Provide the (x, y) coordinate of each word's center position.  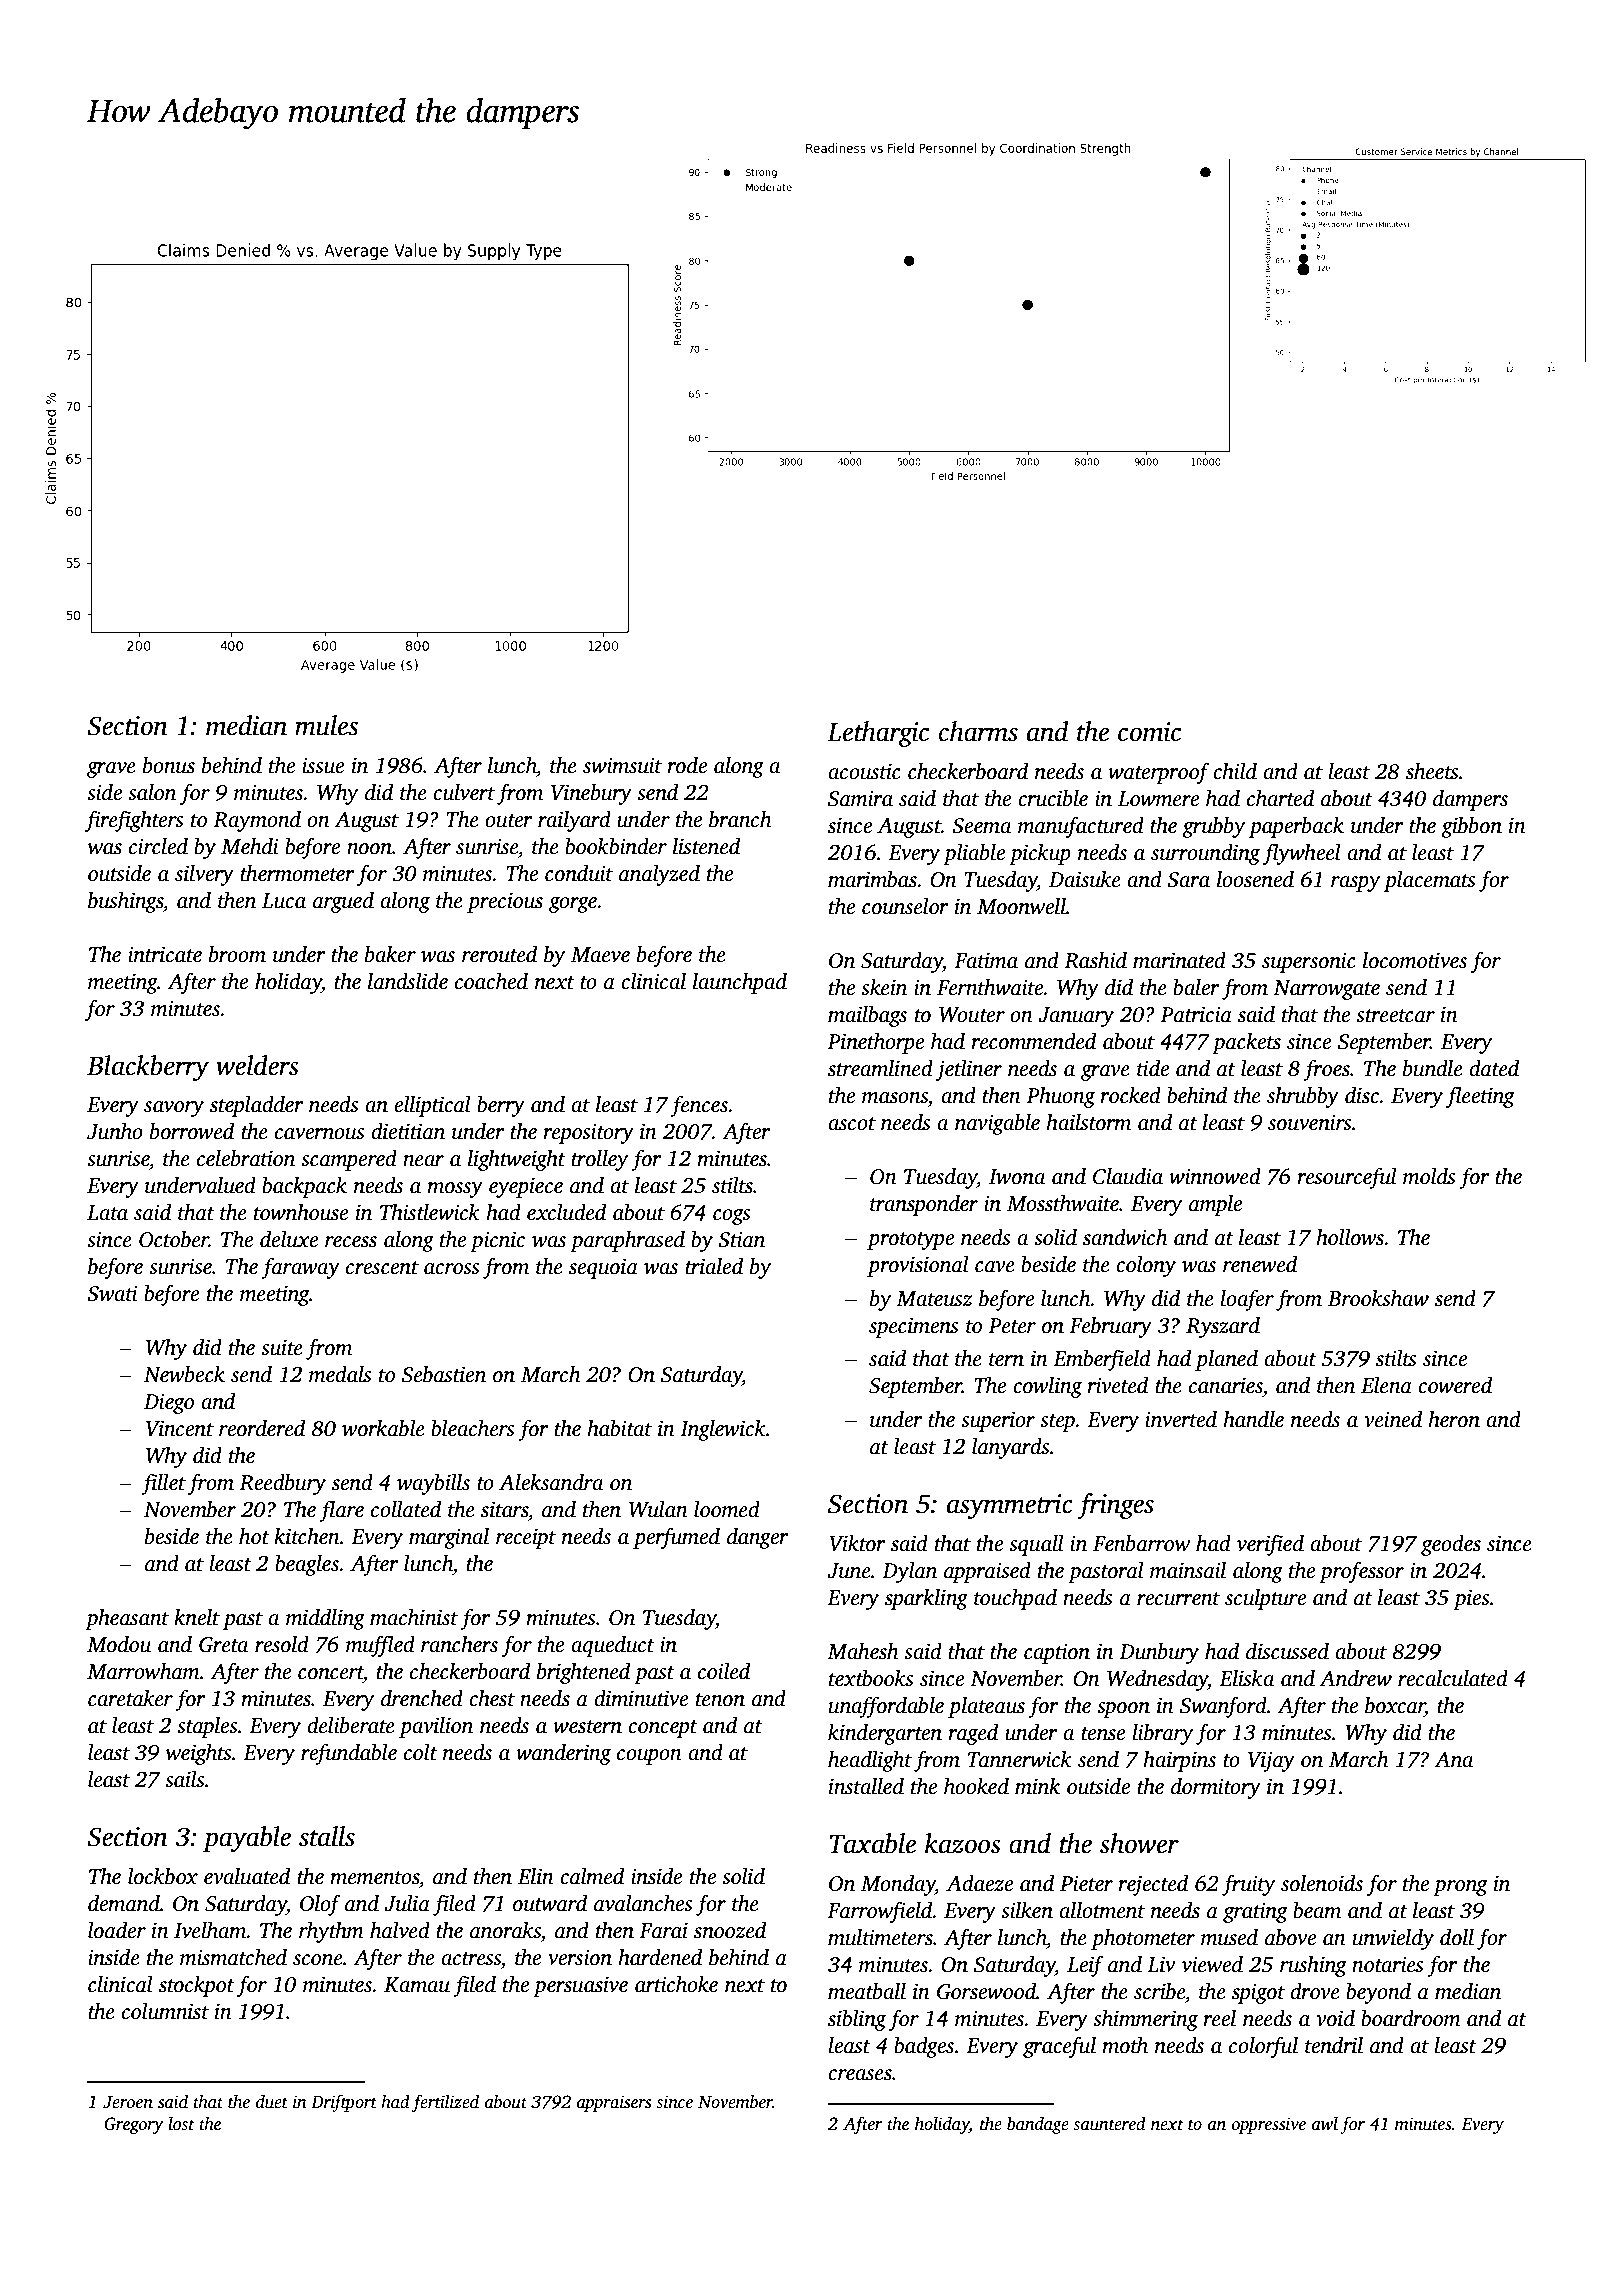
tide (1153, 1068)
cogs (732, 1217)
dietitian (408, 1131)
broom (237, 954)
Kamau (417, 1985)
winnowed (1215, 1176)
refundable (349, 1754)
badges (924, 2047)
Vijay (1271, 1761)
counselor (905, 906)
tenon (720, 1700)
